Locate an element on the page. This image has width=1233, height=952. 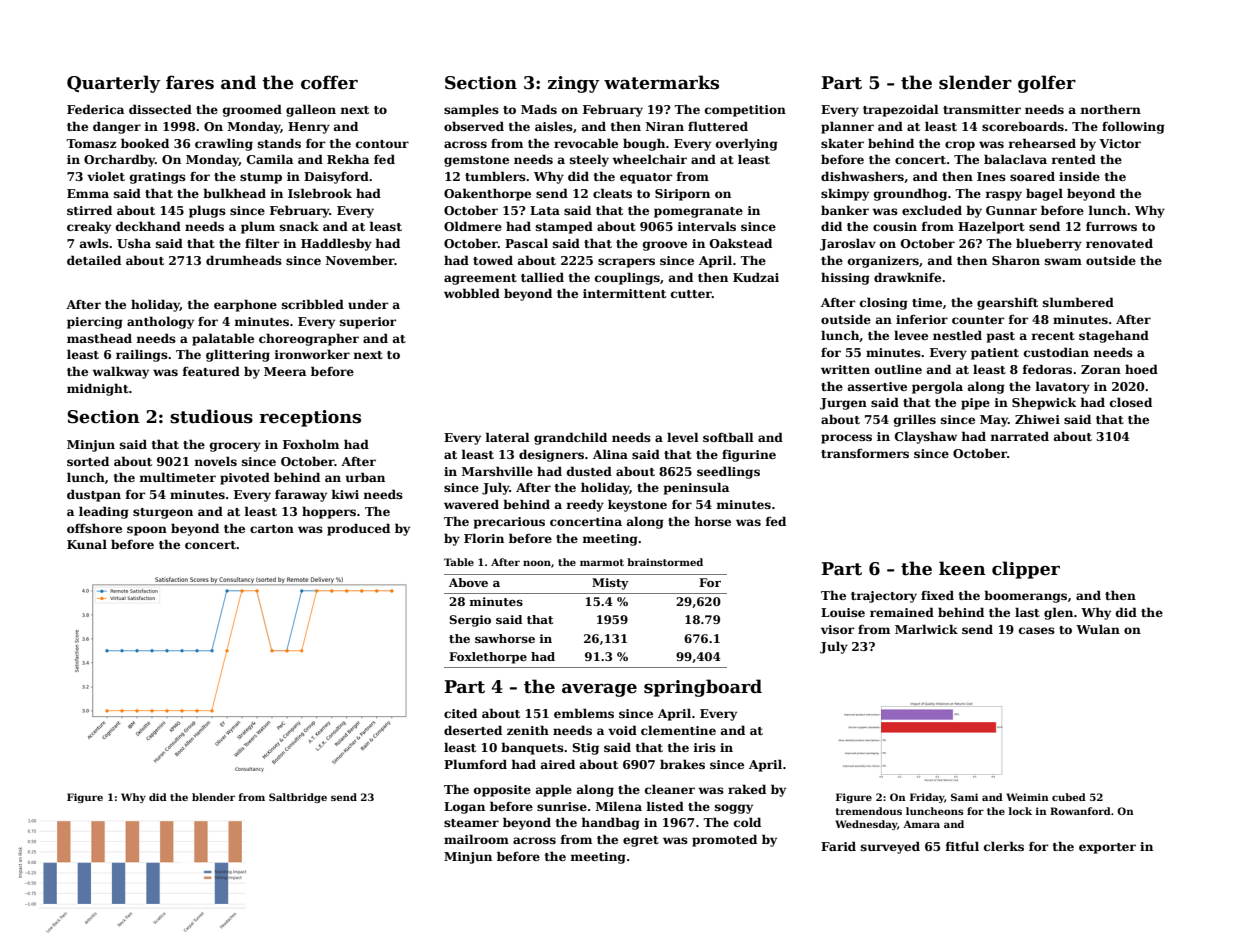
clerks is located at coordinates (1004, 846).
